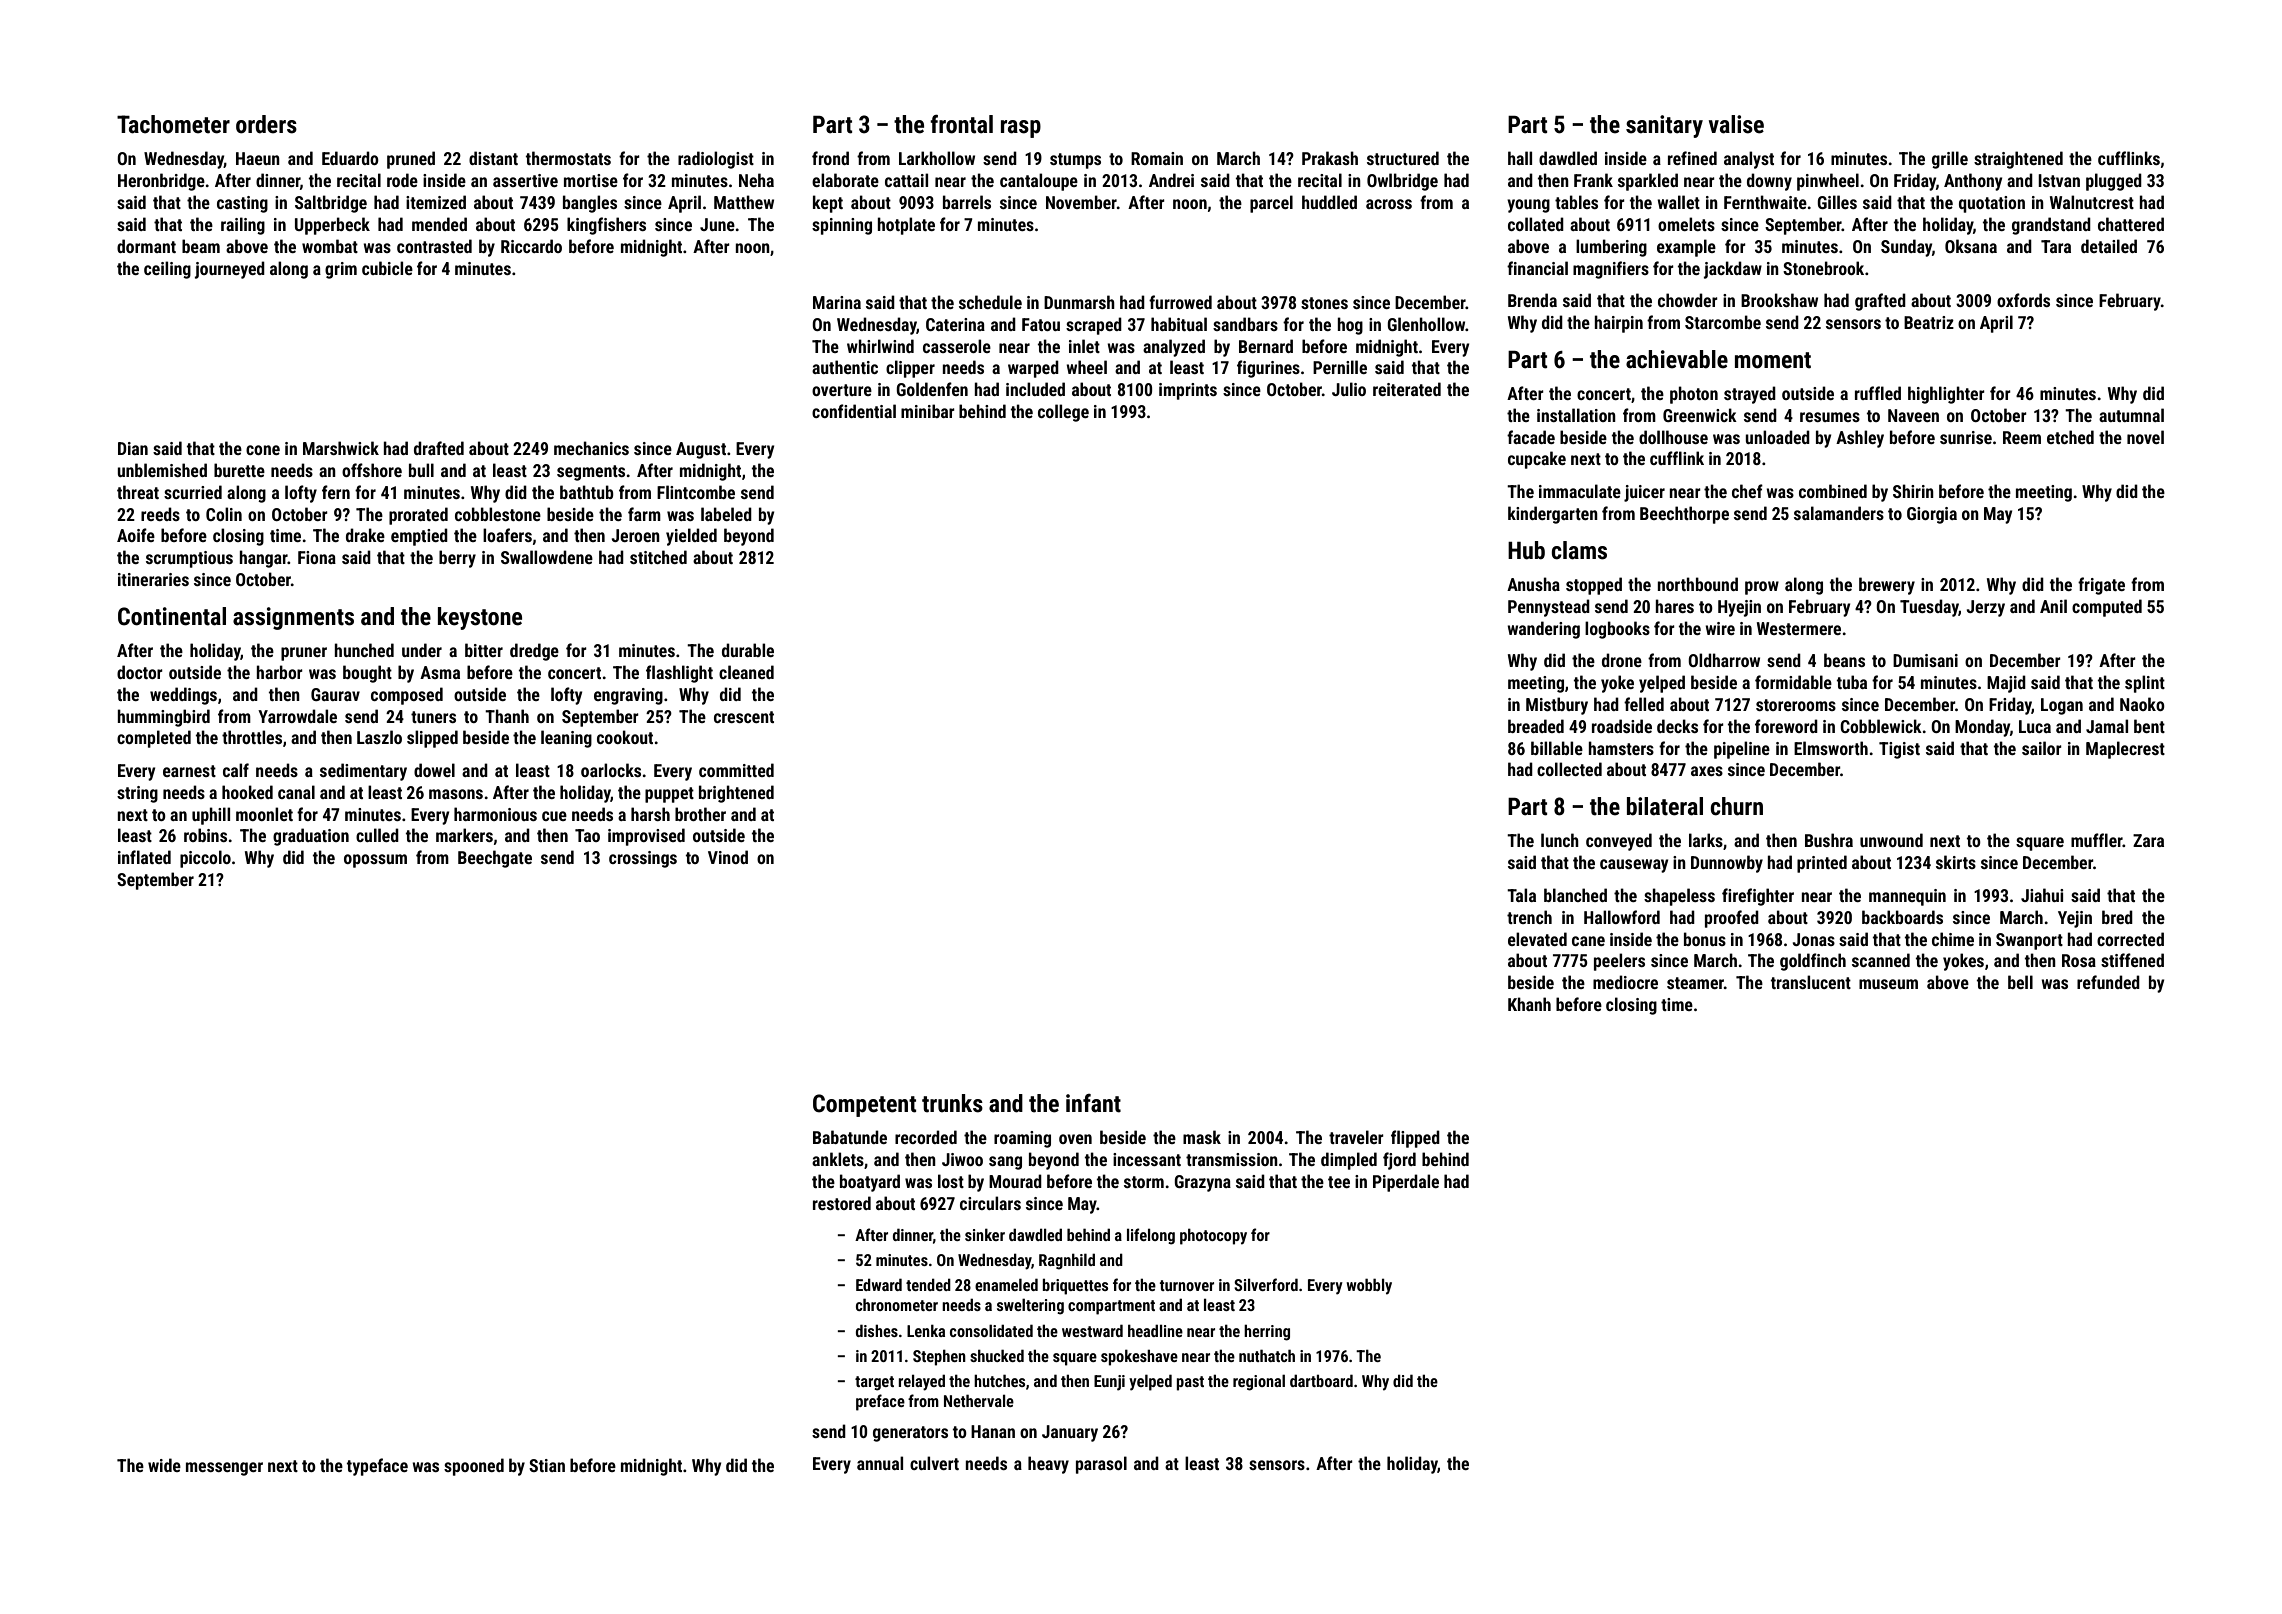 The width and height of the screenshot is (2282, 1614). Describe the element at coordinates (748, 650) in the screenshot. I see `durable` at that location.
